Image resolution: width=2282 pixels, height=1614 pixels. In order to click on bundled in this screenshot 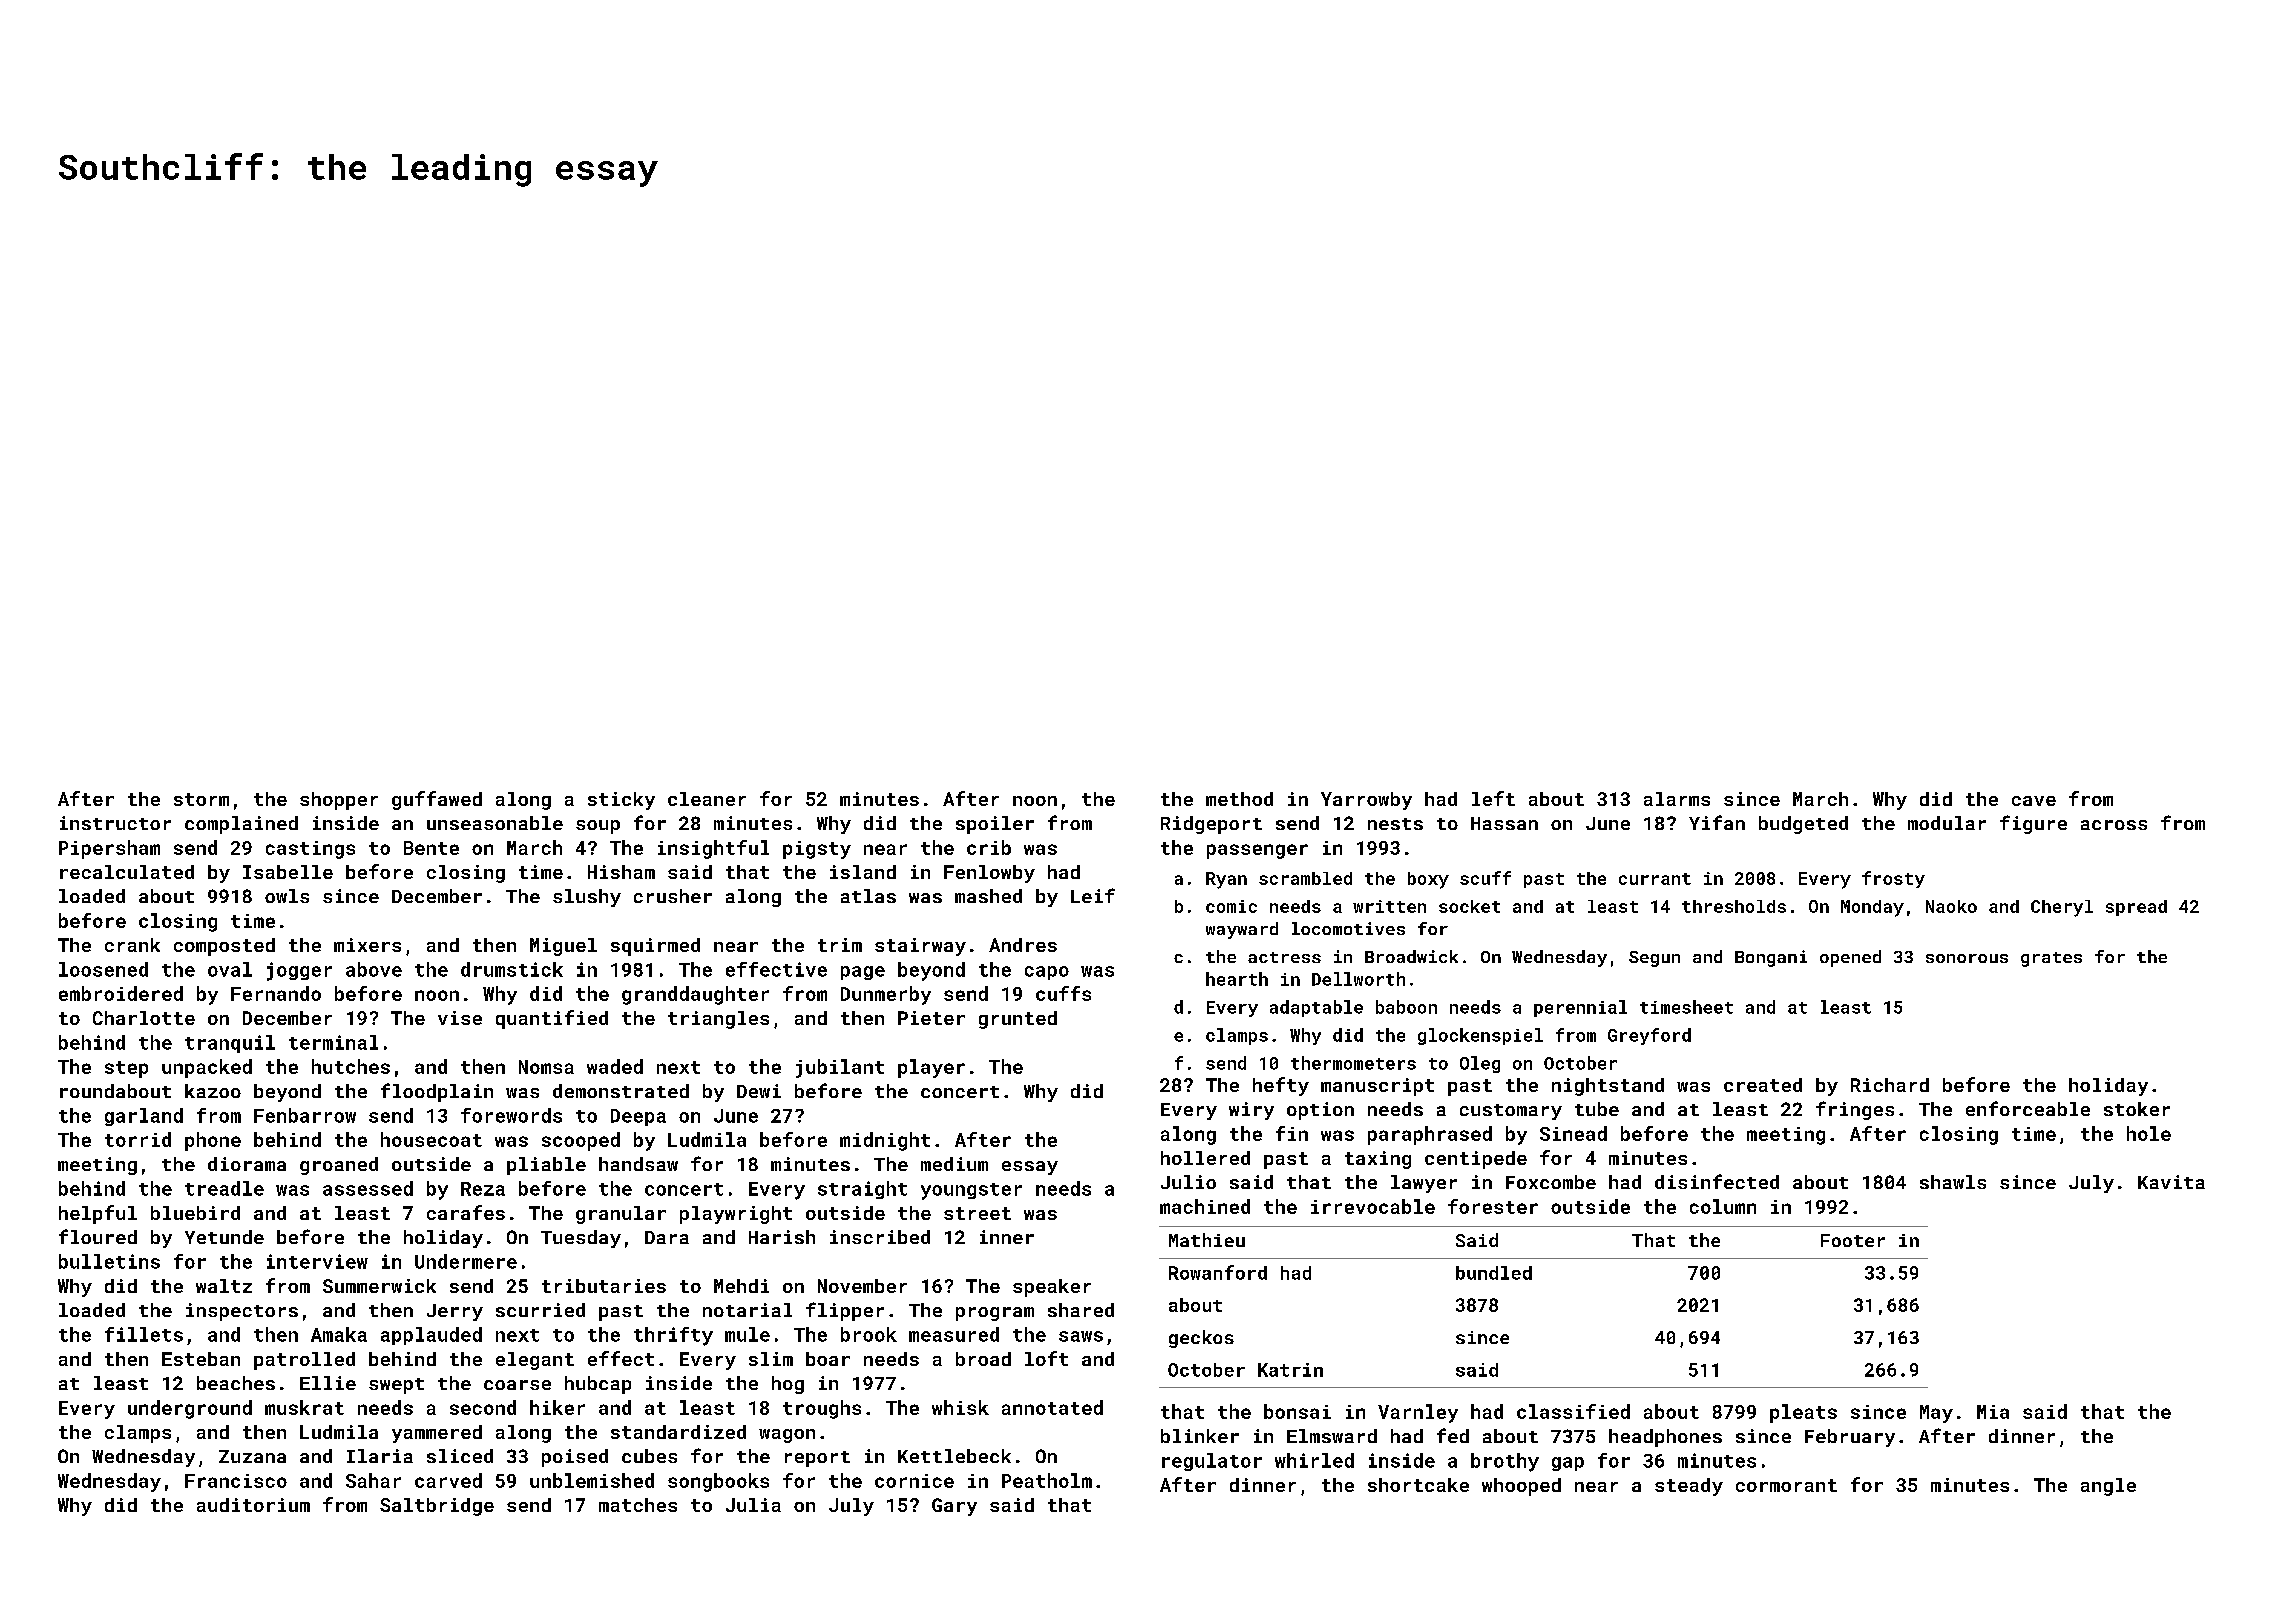, I will do `click(1494, 1273)`.
